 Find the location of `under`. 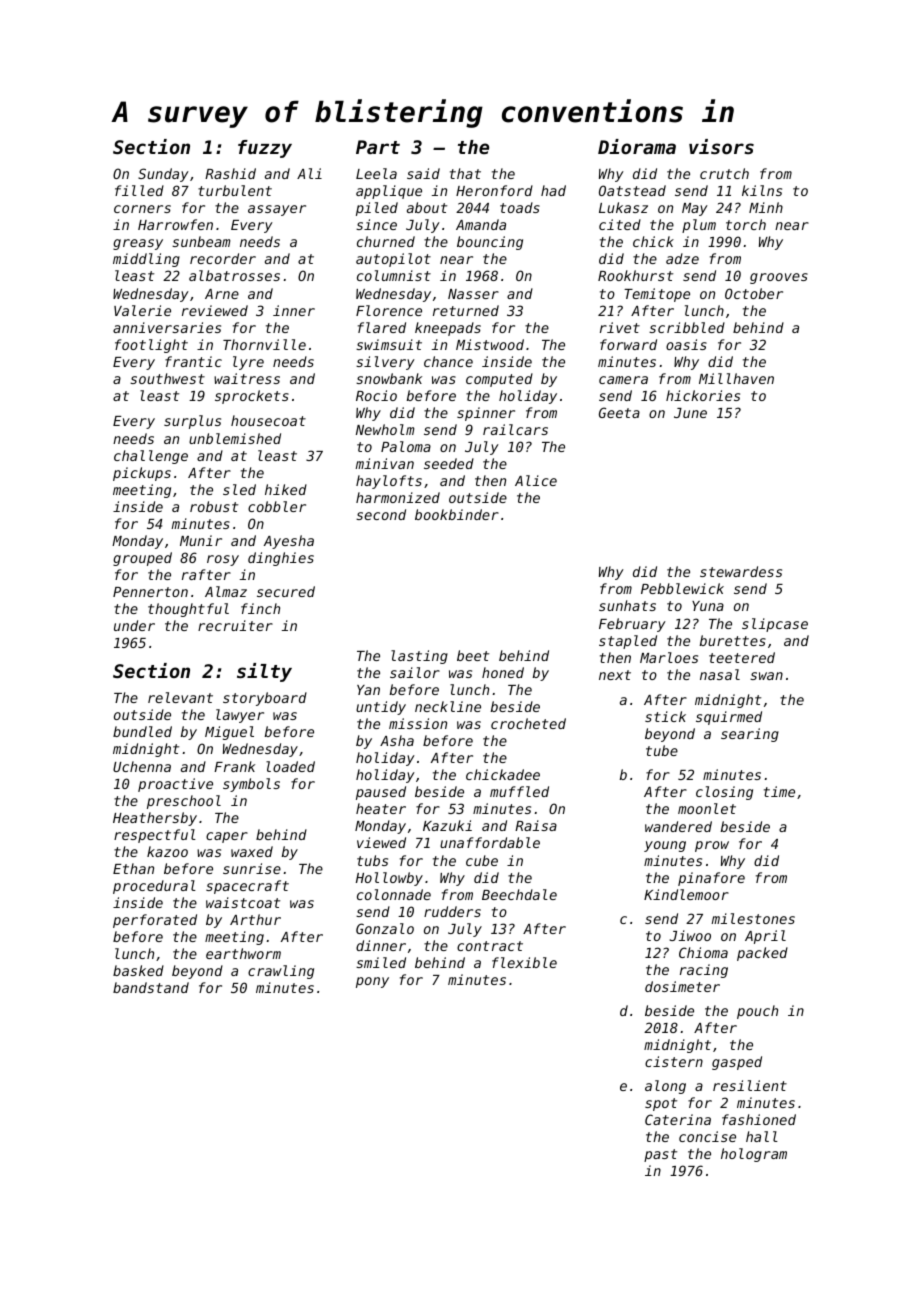

under is located at coordinates (134, 625).
